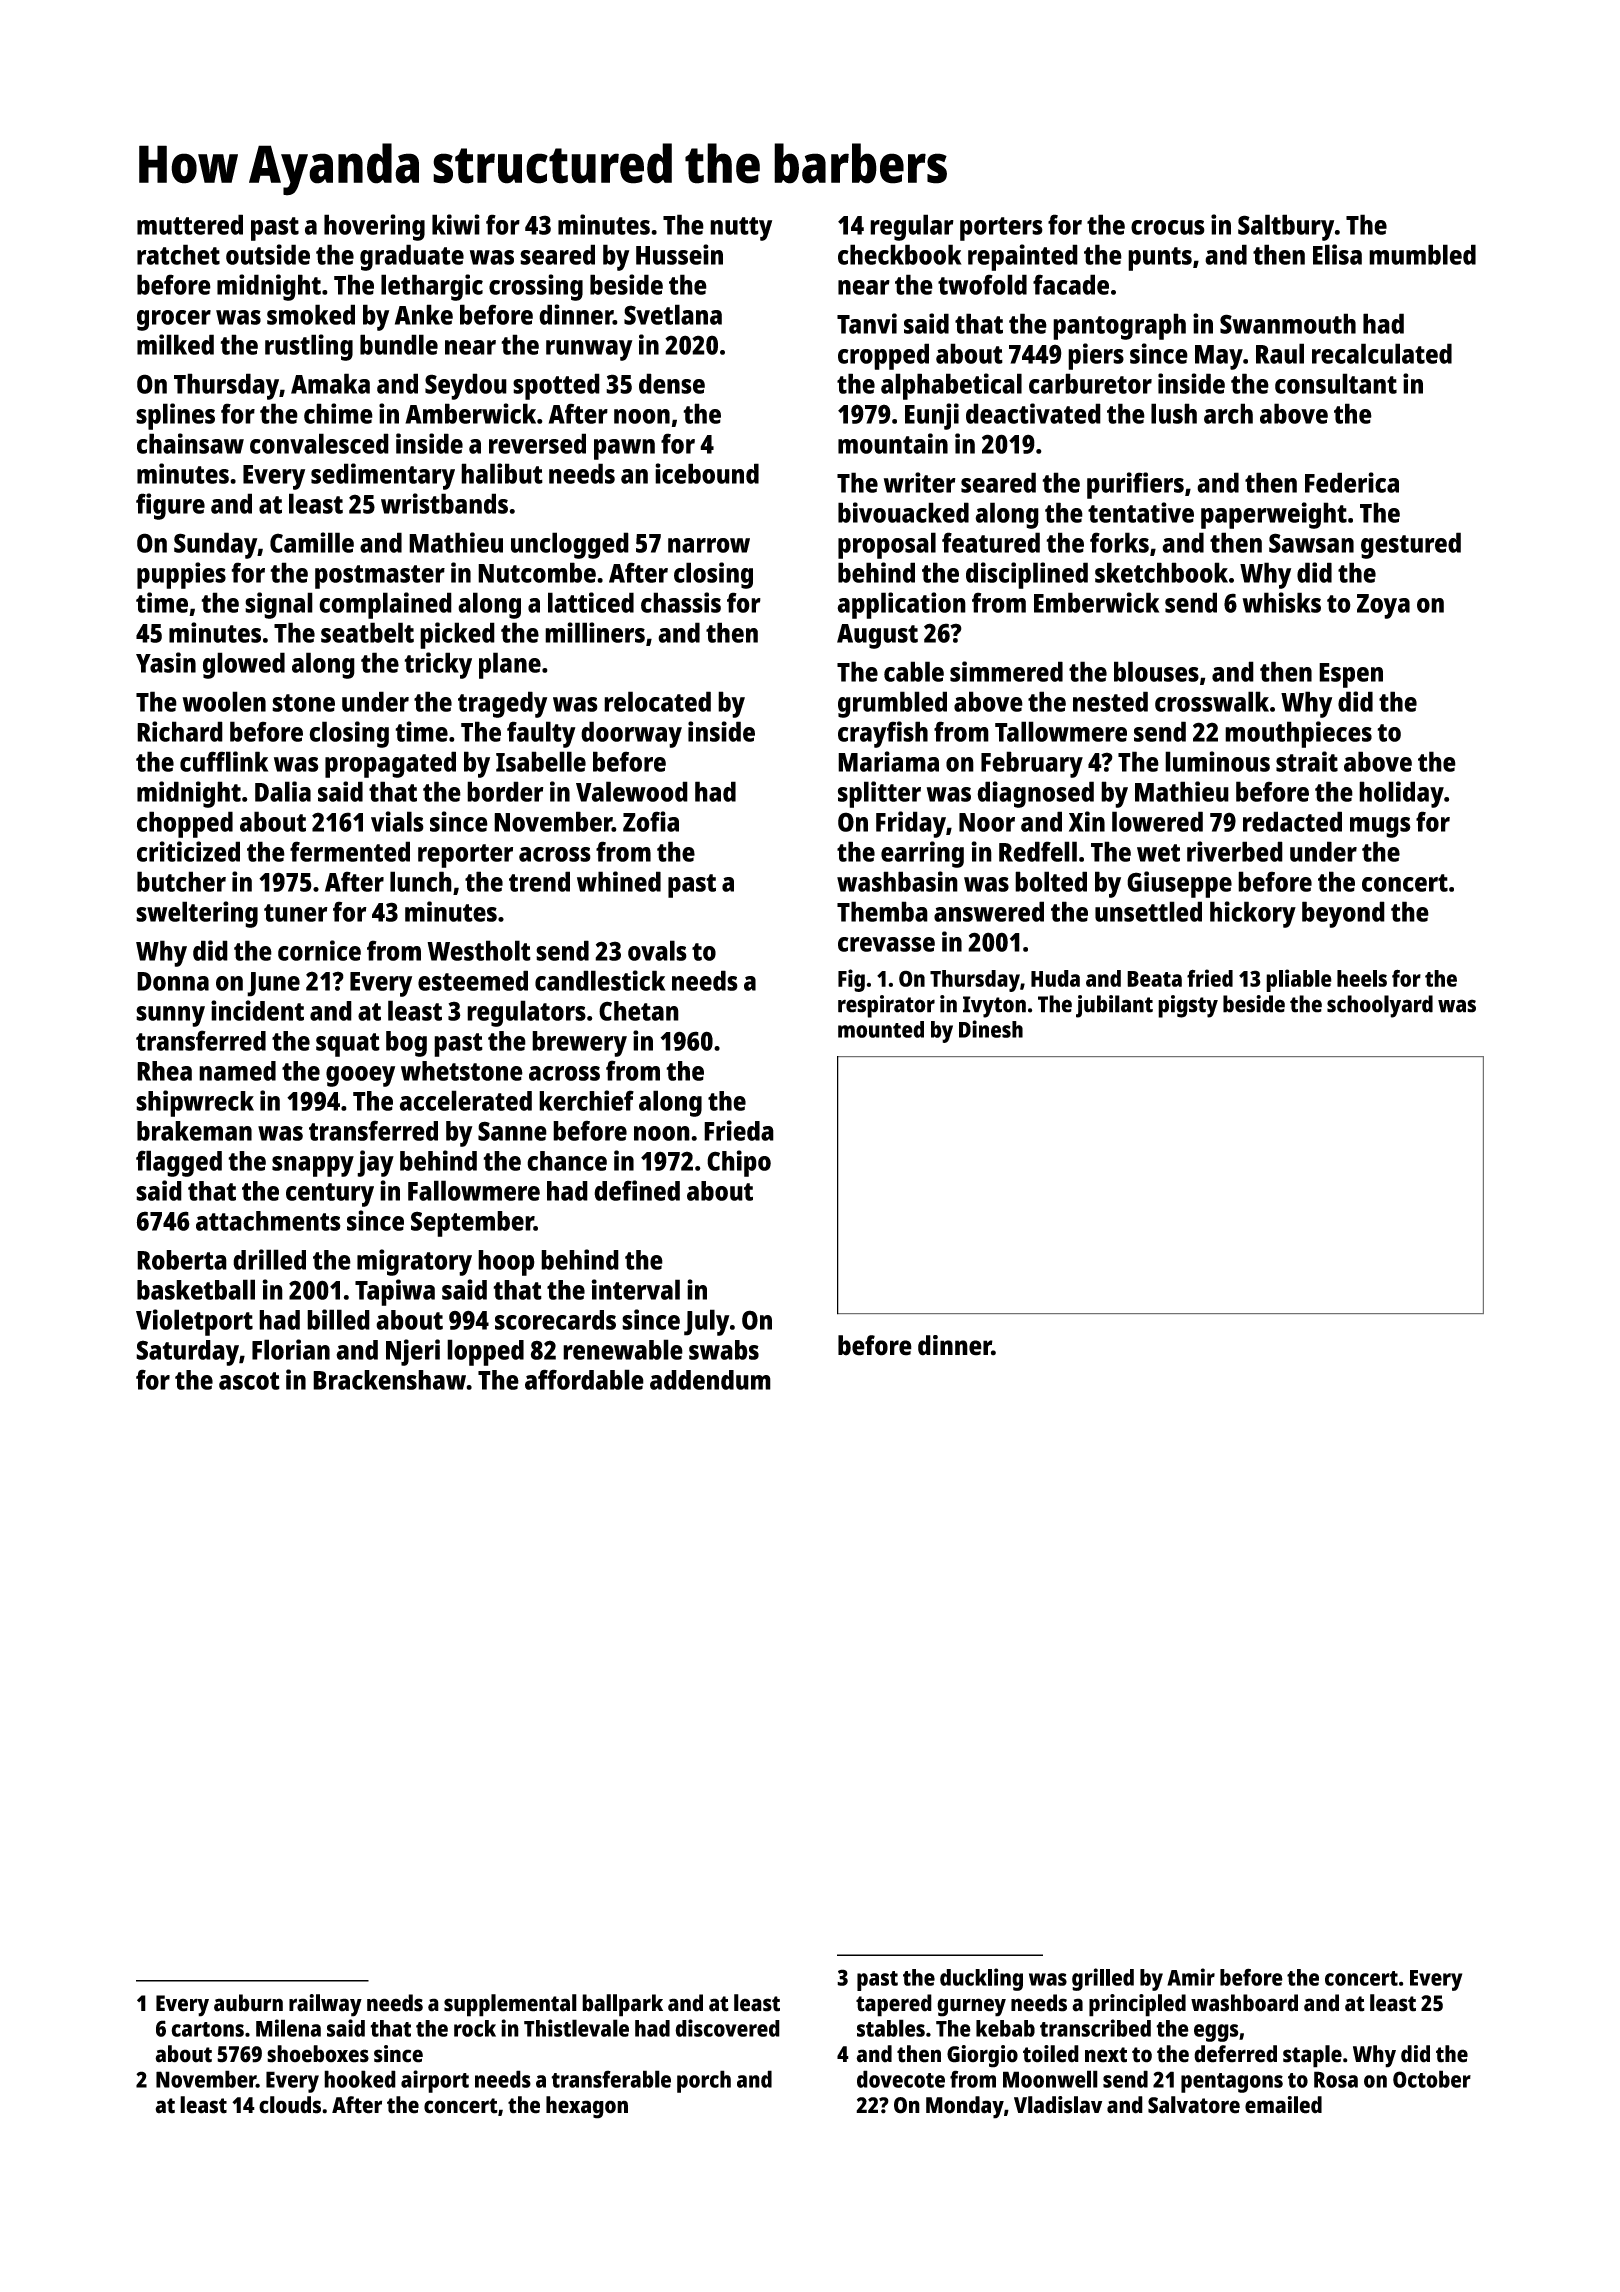  I want to click on addendum, so click(710, 1380).
